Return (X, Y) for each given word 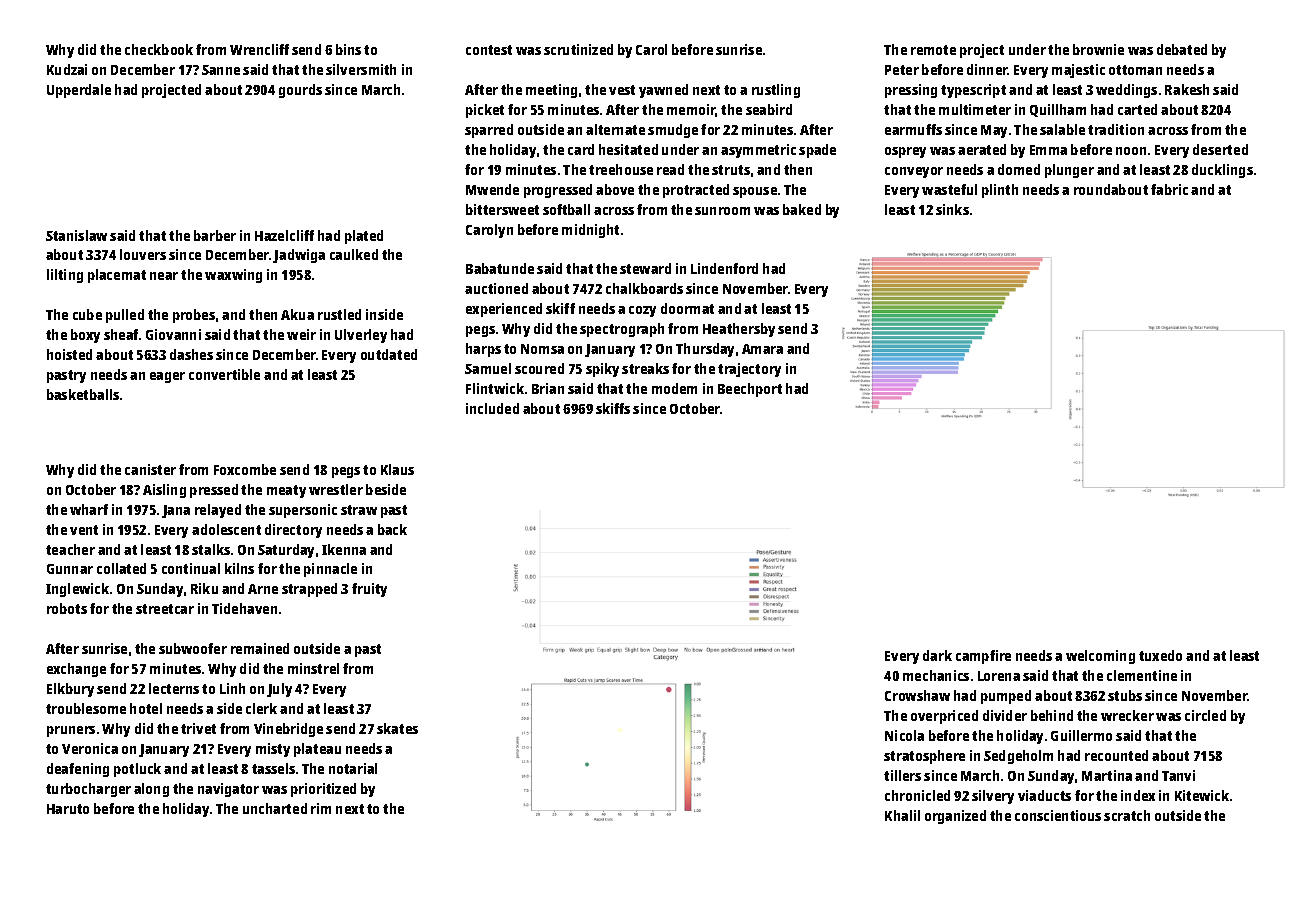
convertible (224, 374)
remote (933, 50)
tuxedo (1160, 655)
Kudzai (67, 69)
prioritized (323, 790)
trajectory (749, 370)
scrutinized (578, 49)
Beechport (750, 390)
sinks (952, 209)
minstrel (313, 668)
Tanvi (1178, 775)
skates (397, 728)
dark (937, 655)
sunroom (722, 211)
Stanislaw (76, 235)
